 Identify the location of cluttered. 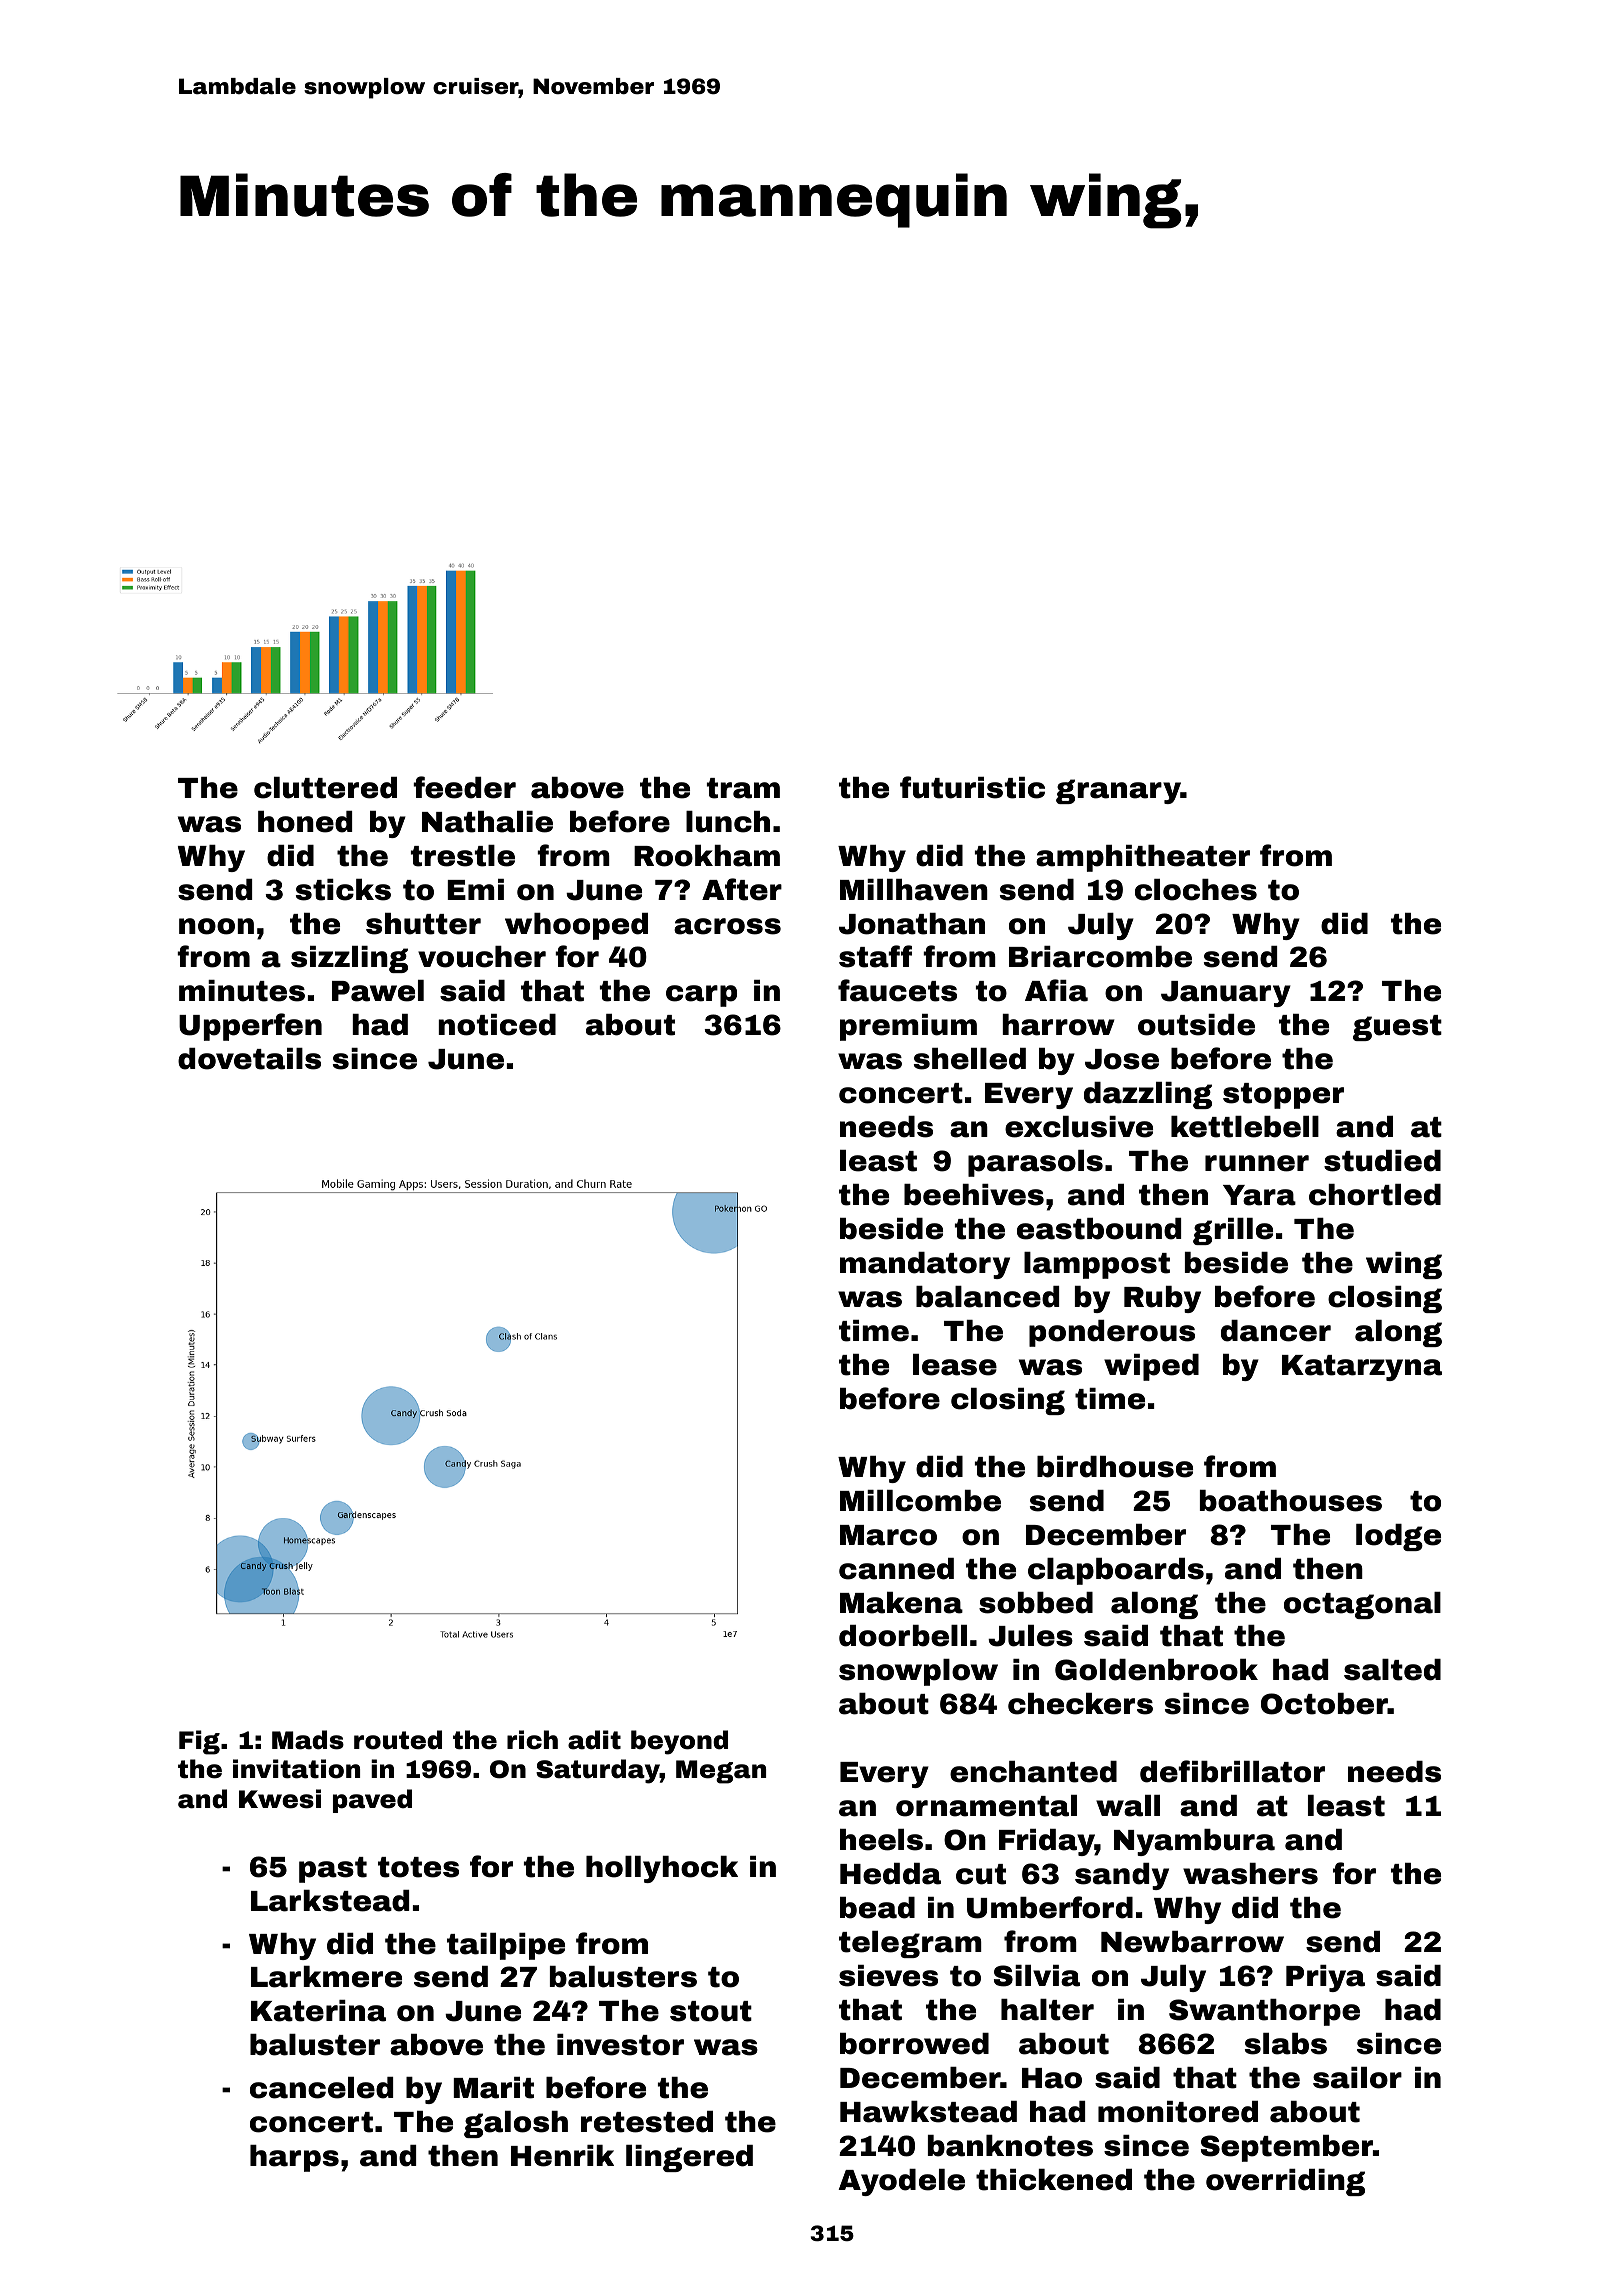
(325, 788).
